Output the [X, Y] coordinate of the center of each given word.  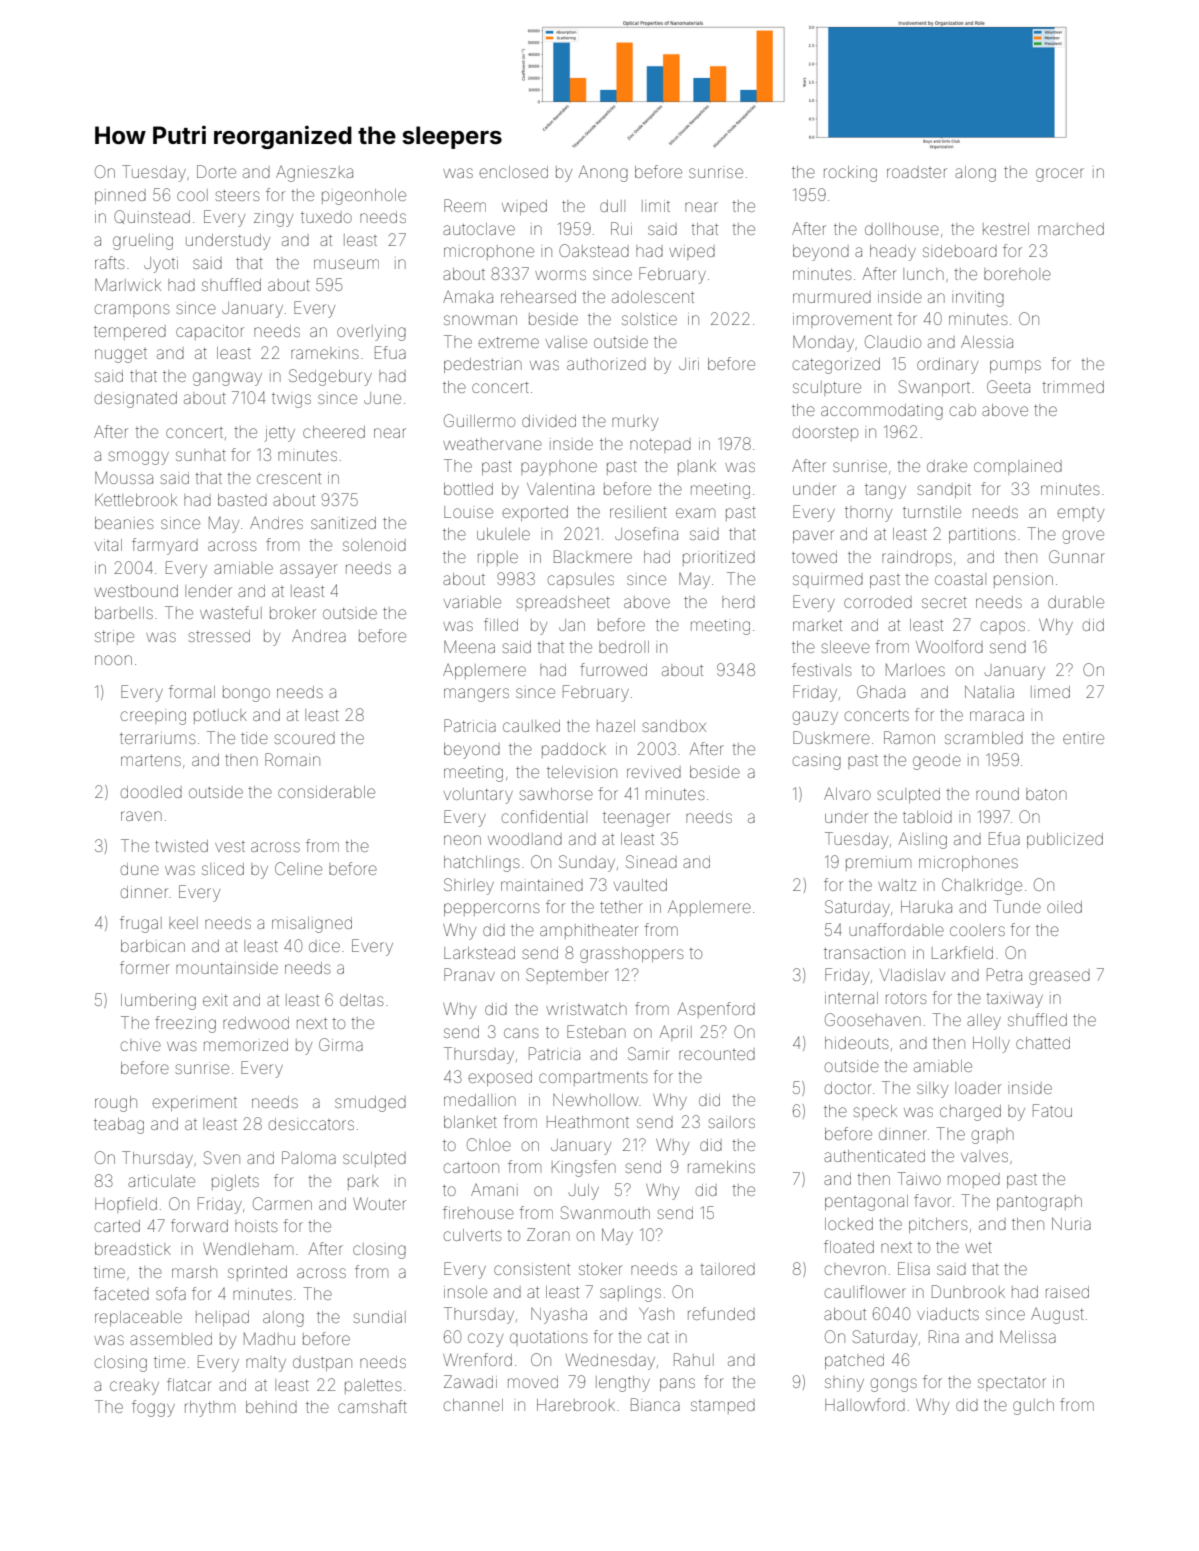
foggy [153, 1408]
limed [1050, 692]
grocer [1060, 175]
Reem [465, 205]
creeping [153, 718]
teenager [636, 819]
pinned [120, 196]
